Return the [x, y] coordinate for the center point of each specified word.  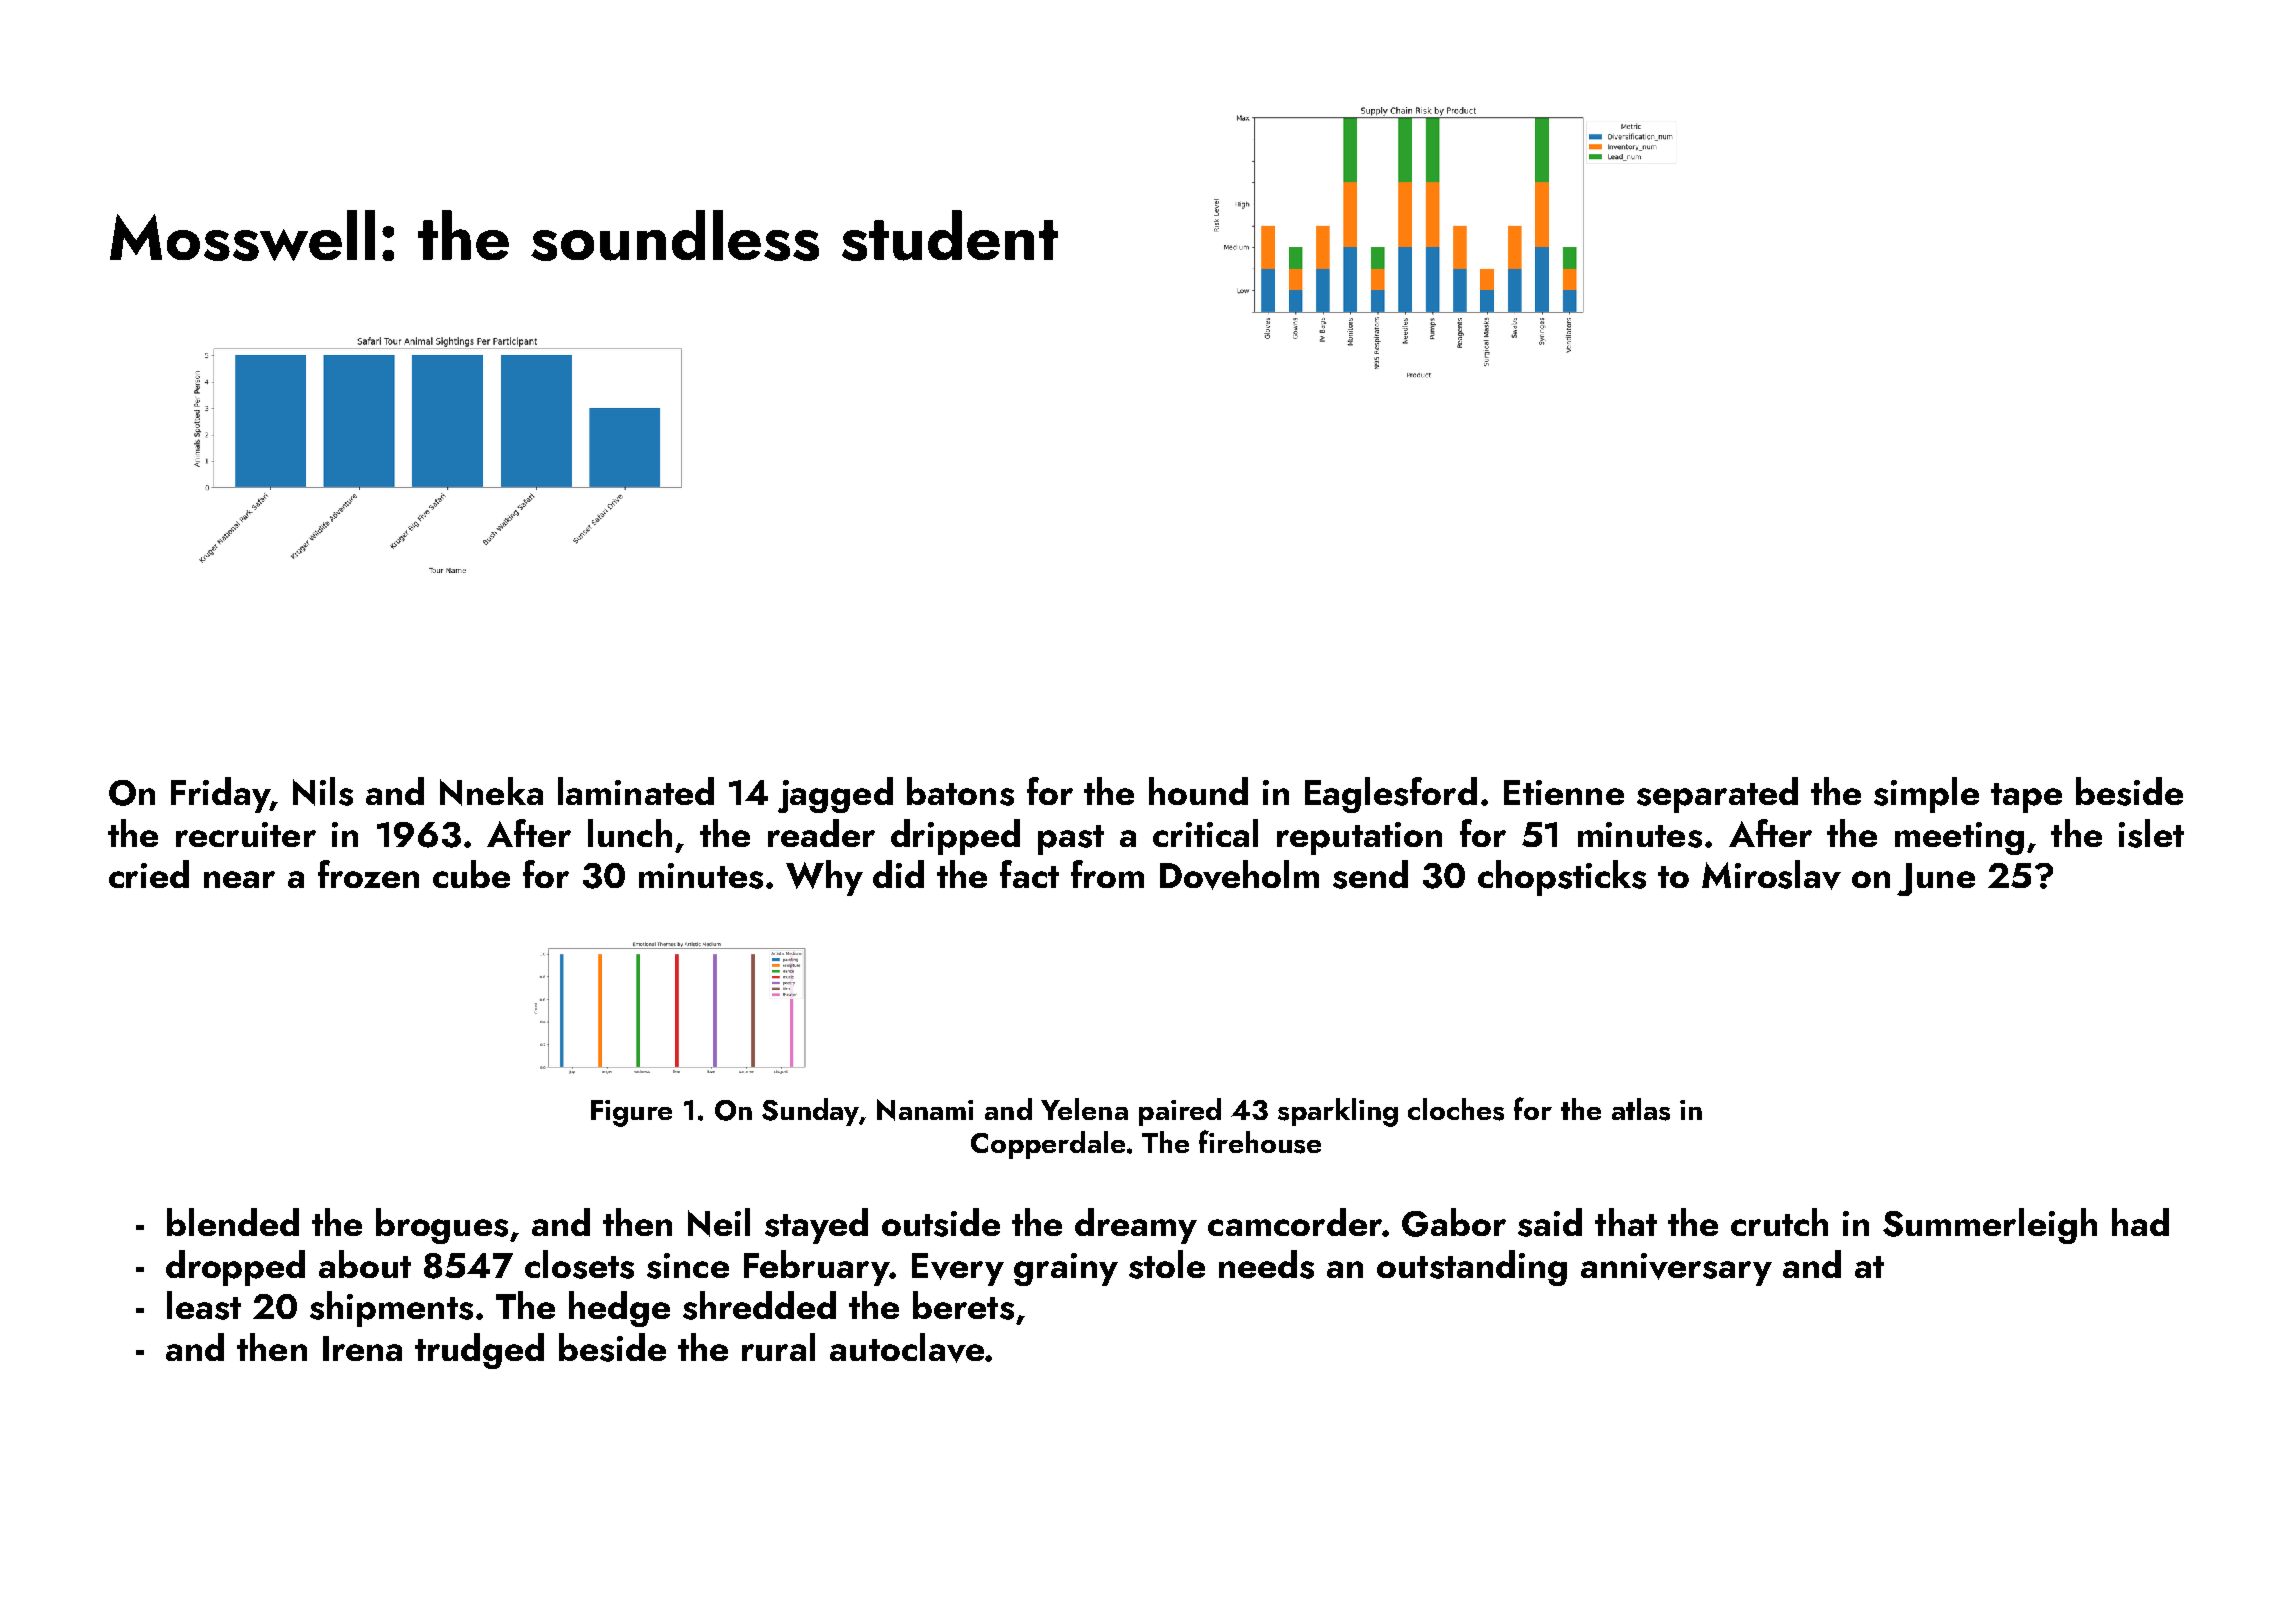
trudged [479, 1351]
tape [2026, 798]
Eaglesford [1391, 795]
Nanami [925, 1110]
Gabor [1454, 1222]
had [2140, 1222]
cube [471, 874]
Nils [323, 791]
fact [1029, 874]
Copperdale [1048, 1145]
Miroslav [1771, 875]
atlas [1641, 1109]
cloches [1456, 1109]
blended [233, 1222]
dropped [235, 1268]
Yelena [1084, 1109]
